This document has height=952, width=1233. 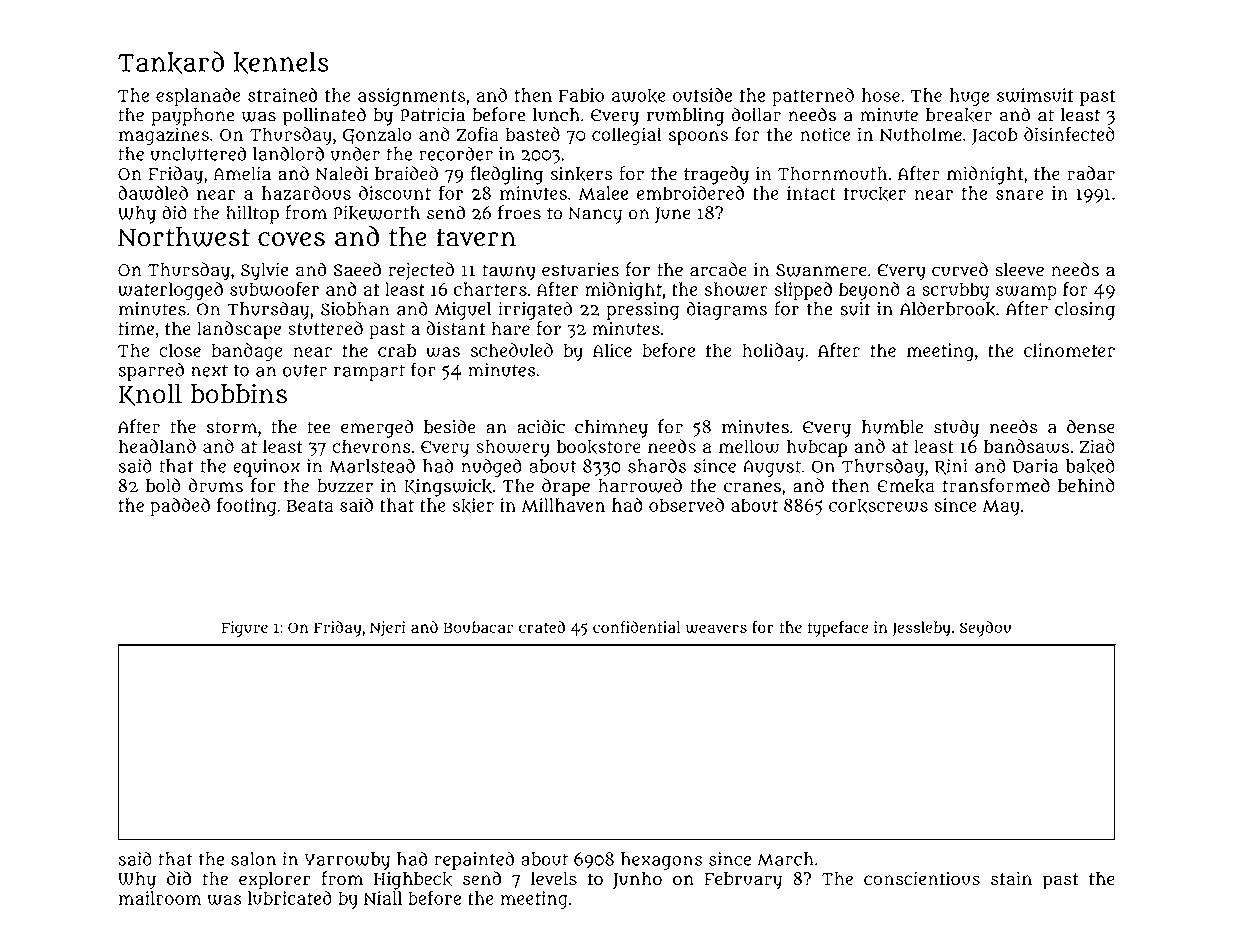 I want to click on kennels, so click(x=281, y=63).
